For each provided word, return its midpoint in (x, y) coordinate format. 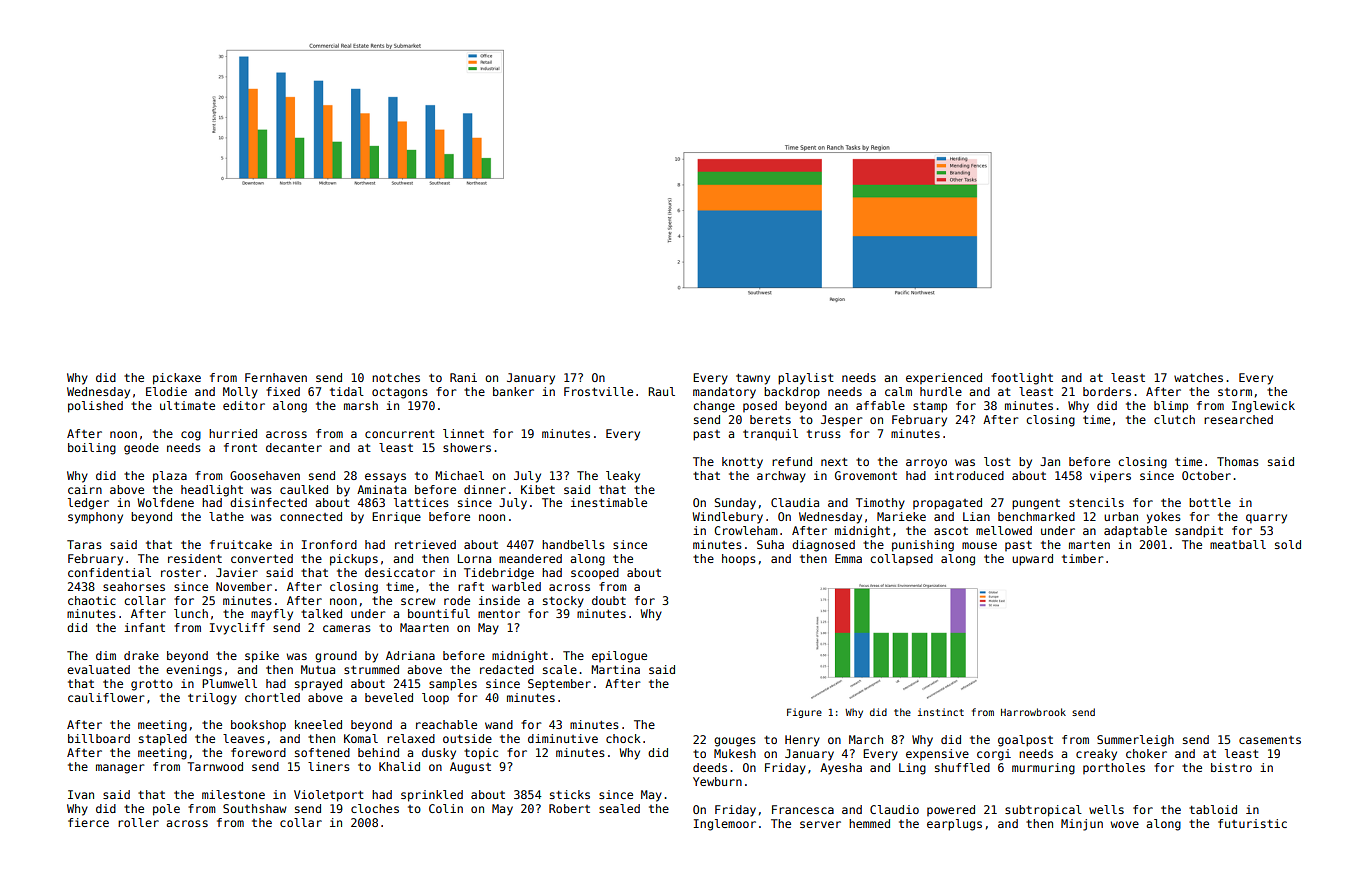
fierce (88, 822)
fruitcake (241, 544)
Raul (661, 391)
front (240, 447)
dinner (485, 489)
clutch (1174, 419)
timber (1083, 558)
